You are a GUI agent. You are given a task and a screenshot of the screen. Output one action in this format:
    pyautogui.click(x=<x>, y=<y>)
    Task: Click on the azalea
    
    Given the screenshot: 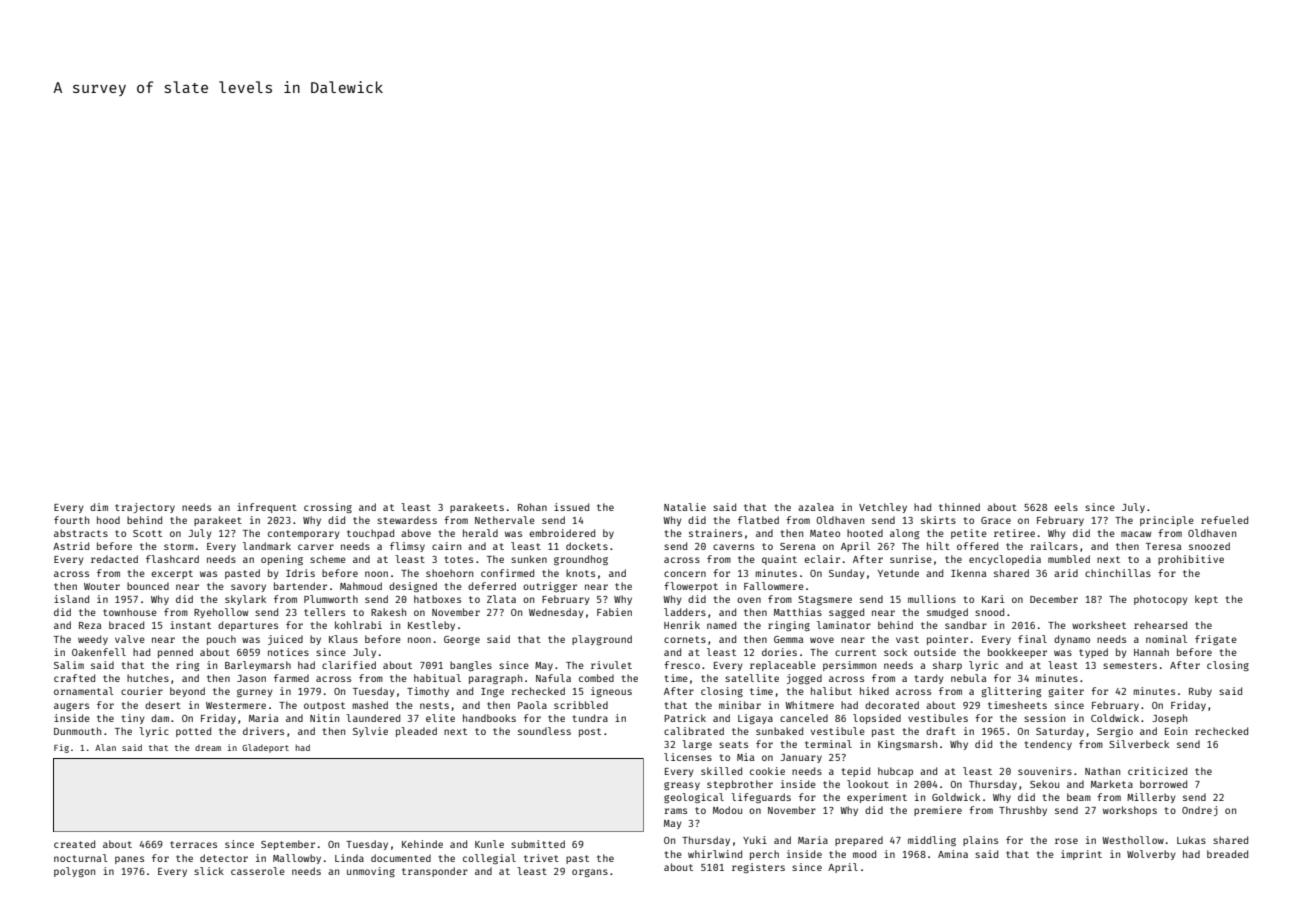 What is the action you would take?
    pyautogui.click(x=816, y=507)
